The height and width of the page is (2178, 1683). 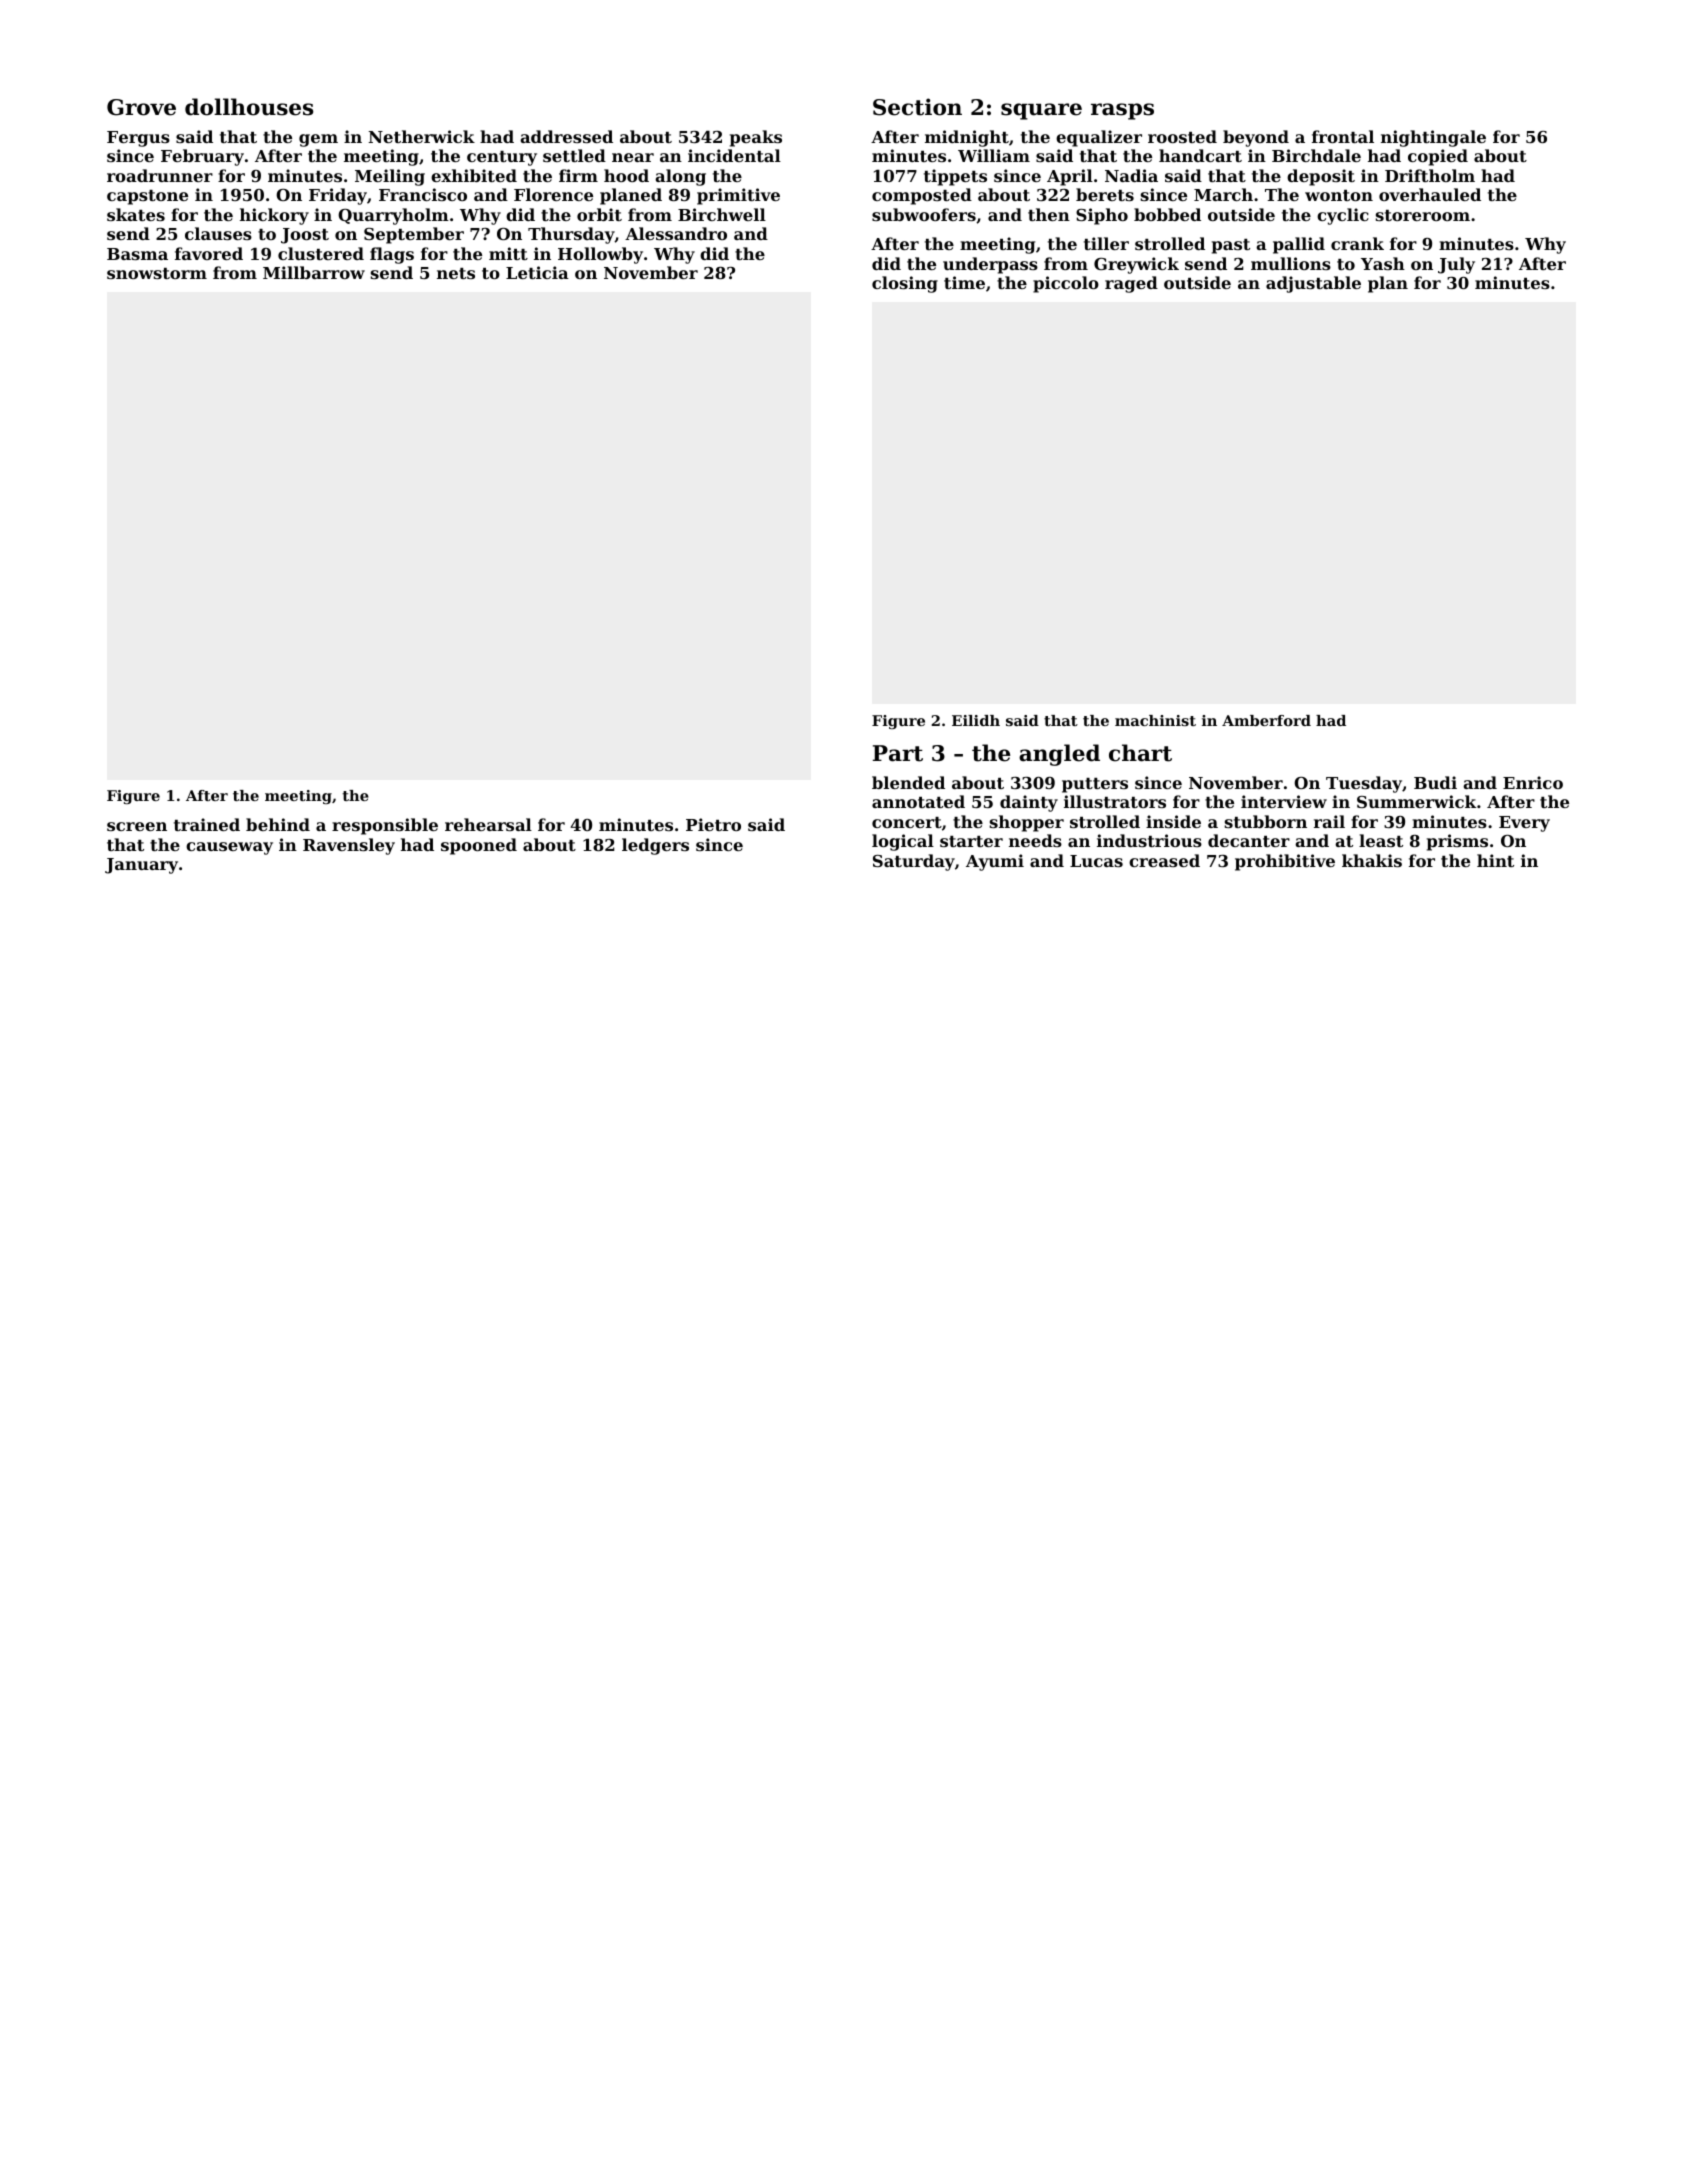 I want to click on Section, so click(x=917, y=107).
